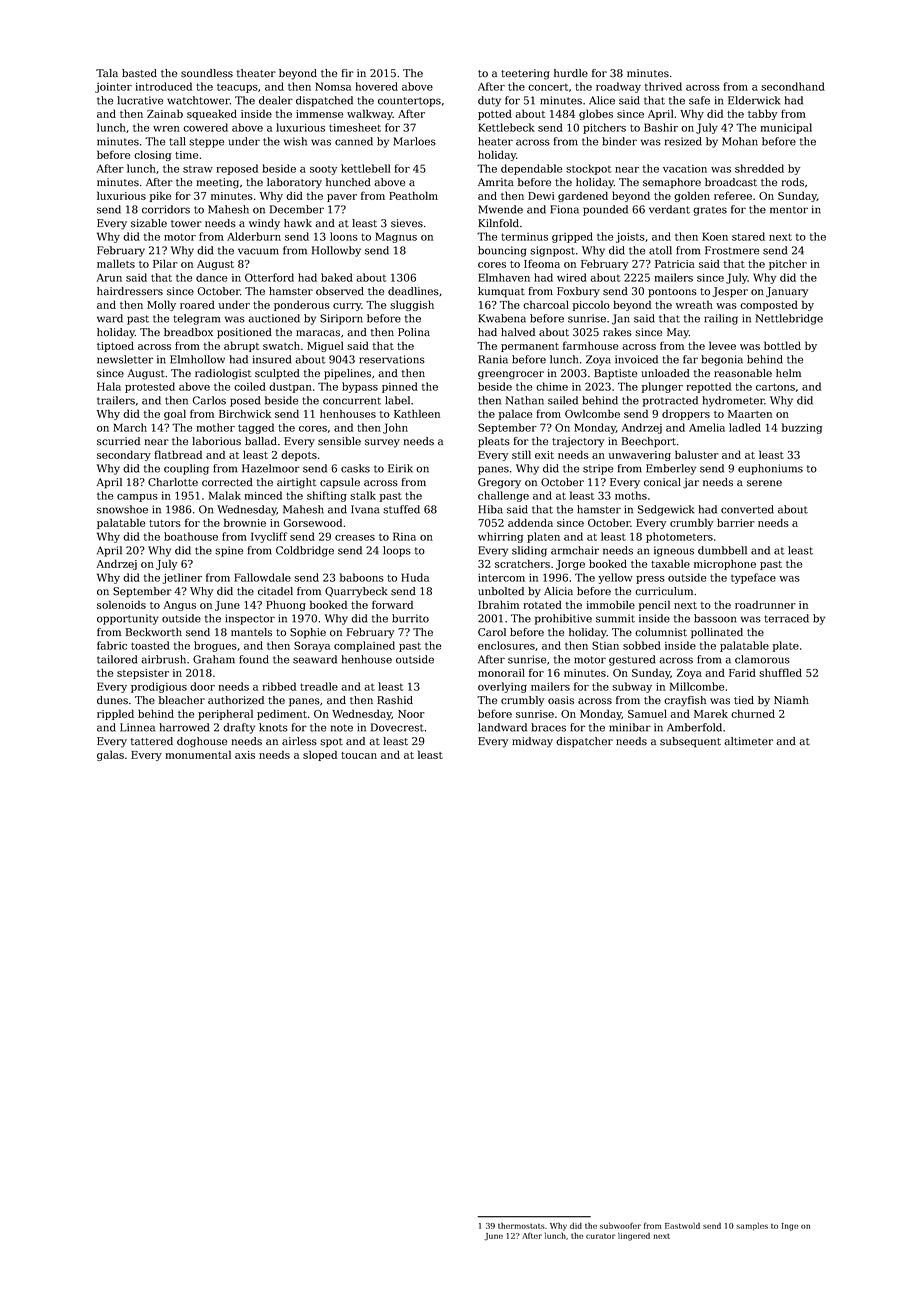 The image size is (924, 1308). I want to click on subwoofer, so click(620, 1225).
